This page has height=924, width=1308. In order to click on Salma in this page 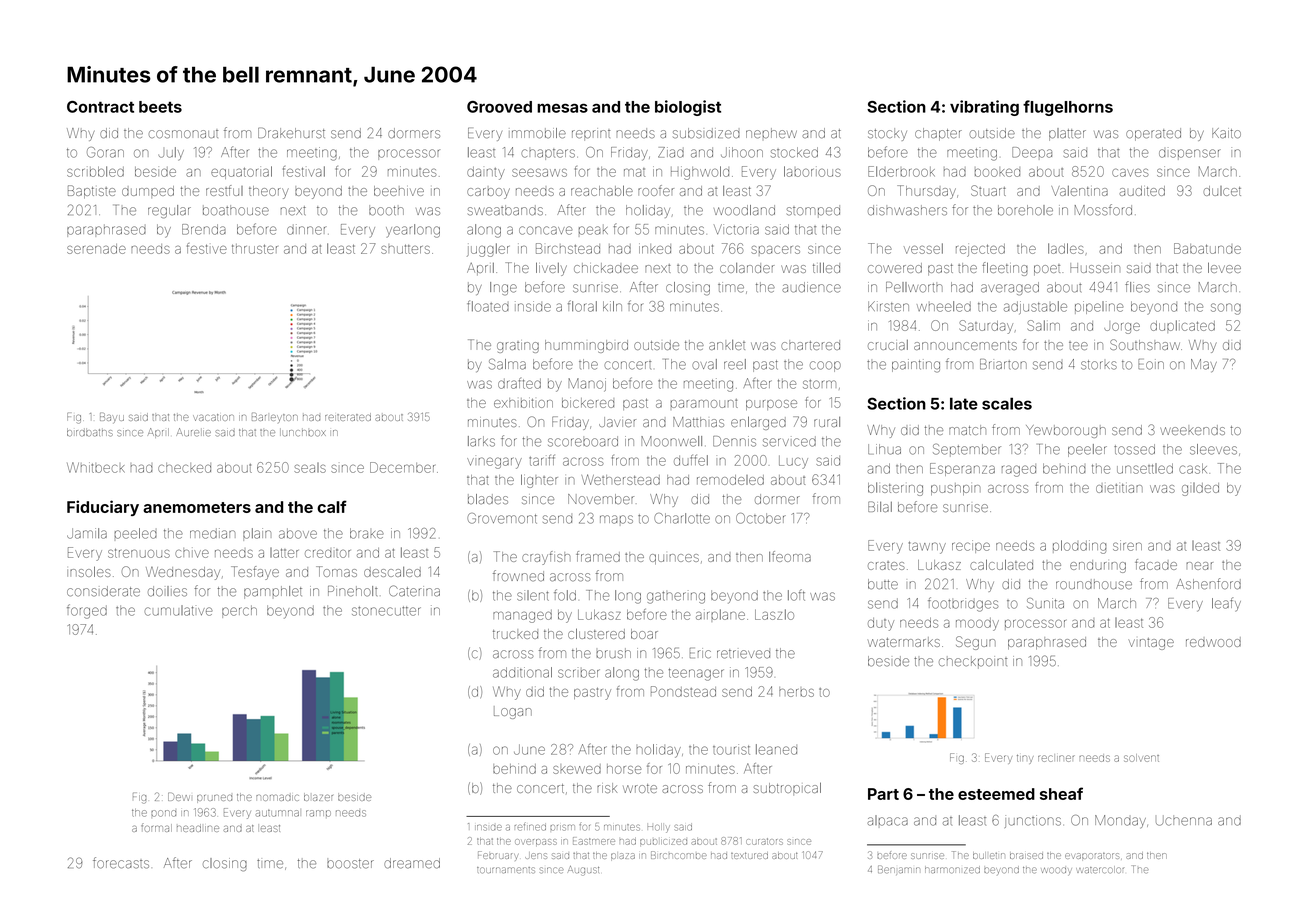, I will do `click(507, 364)`.
